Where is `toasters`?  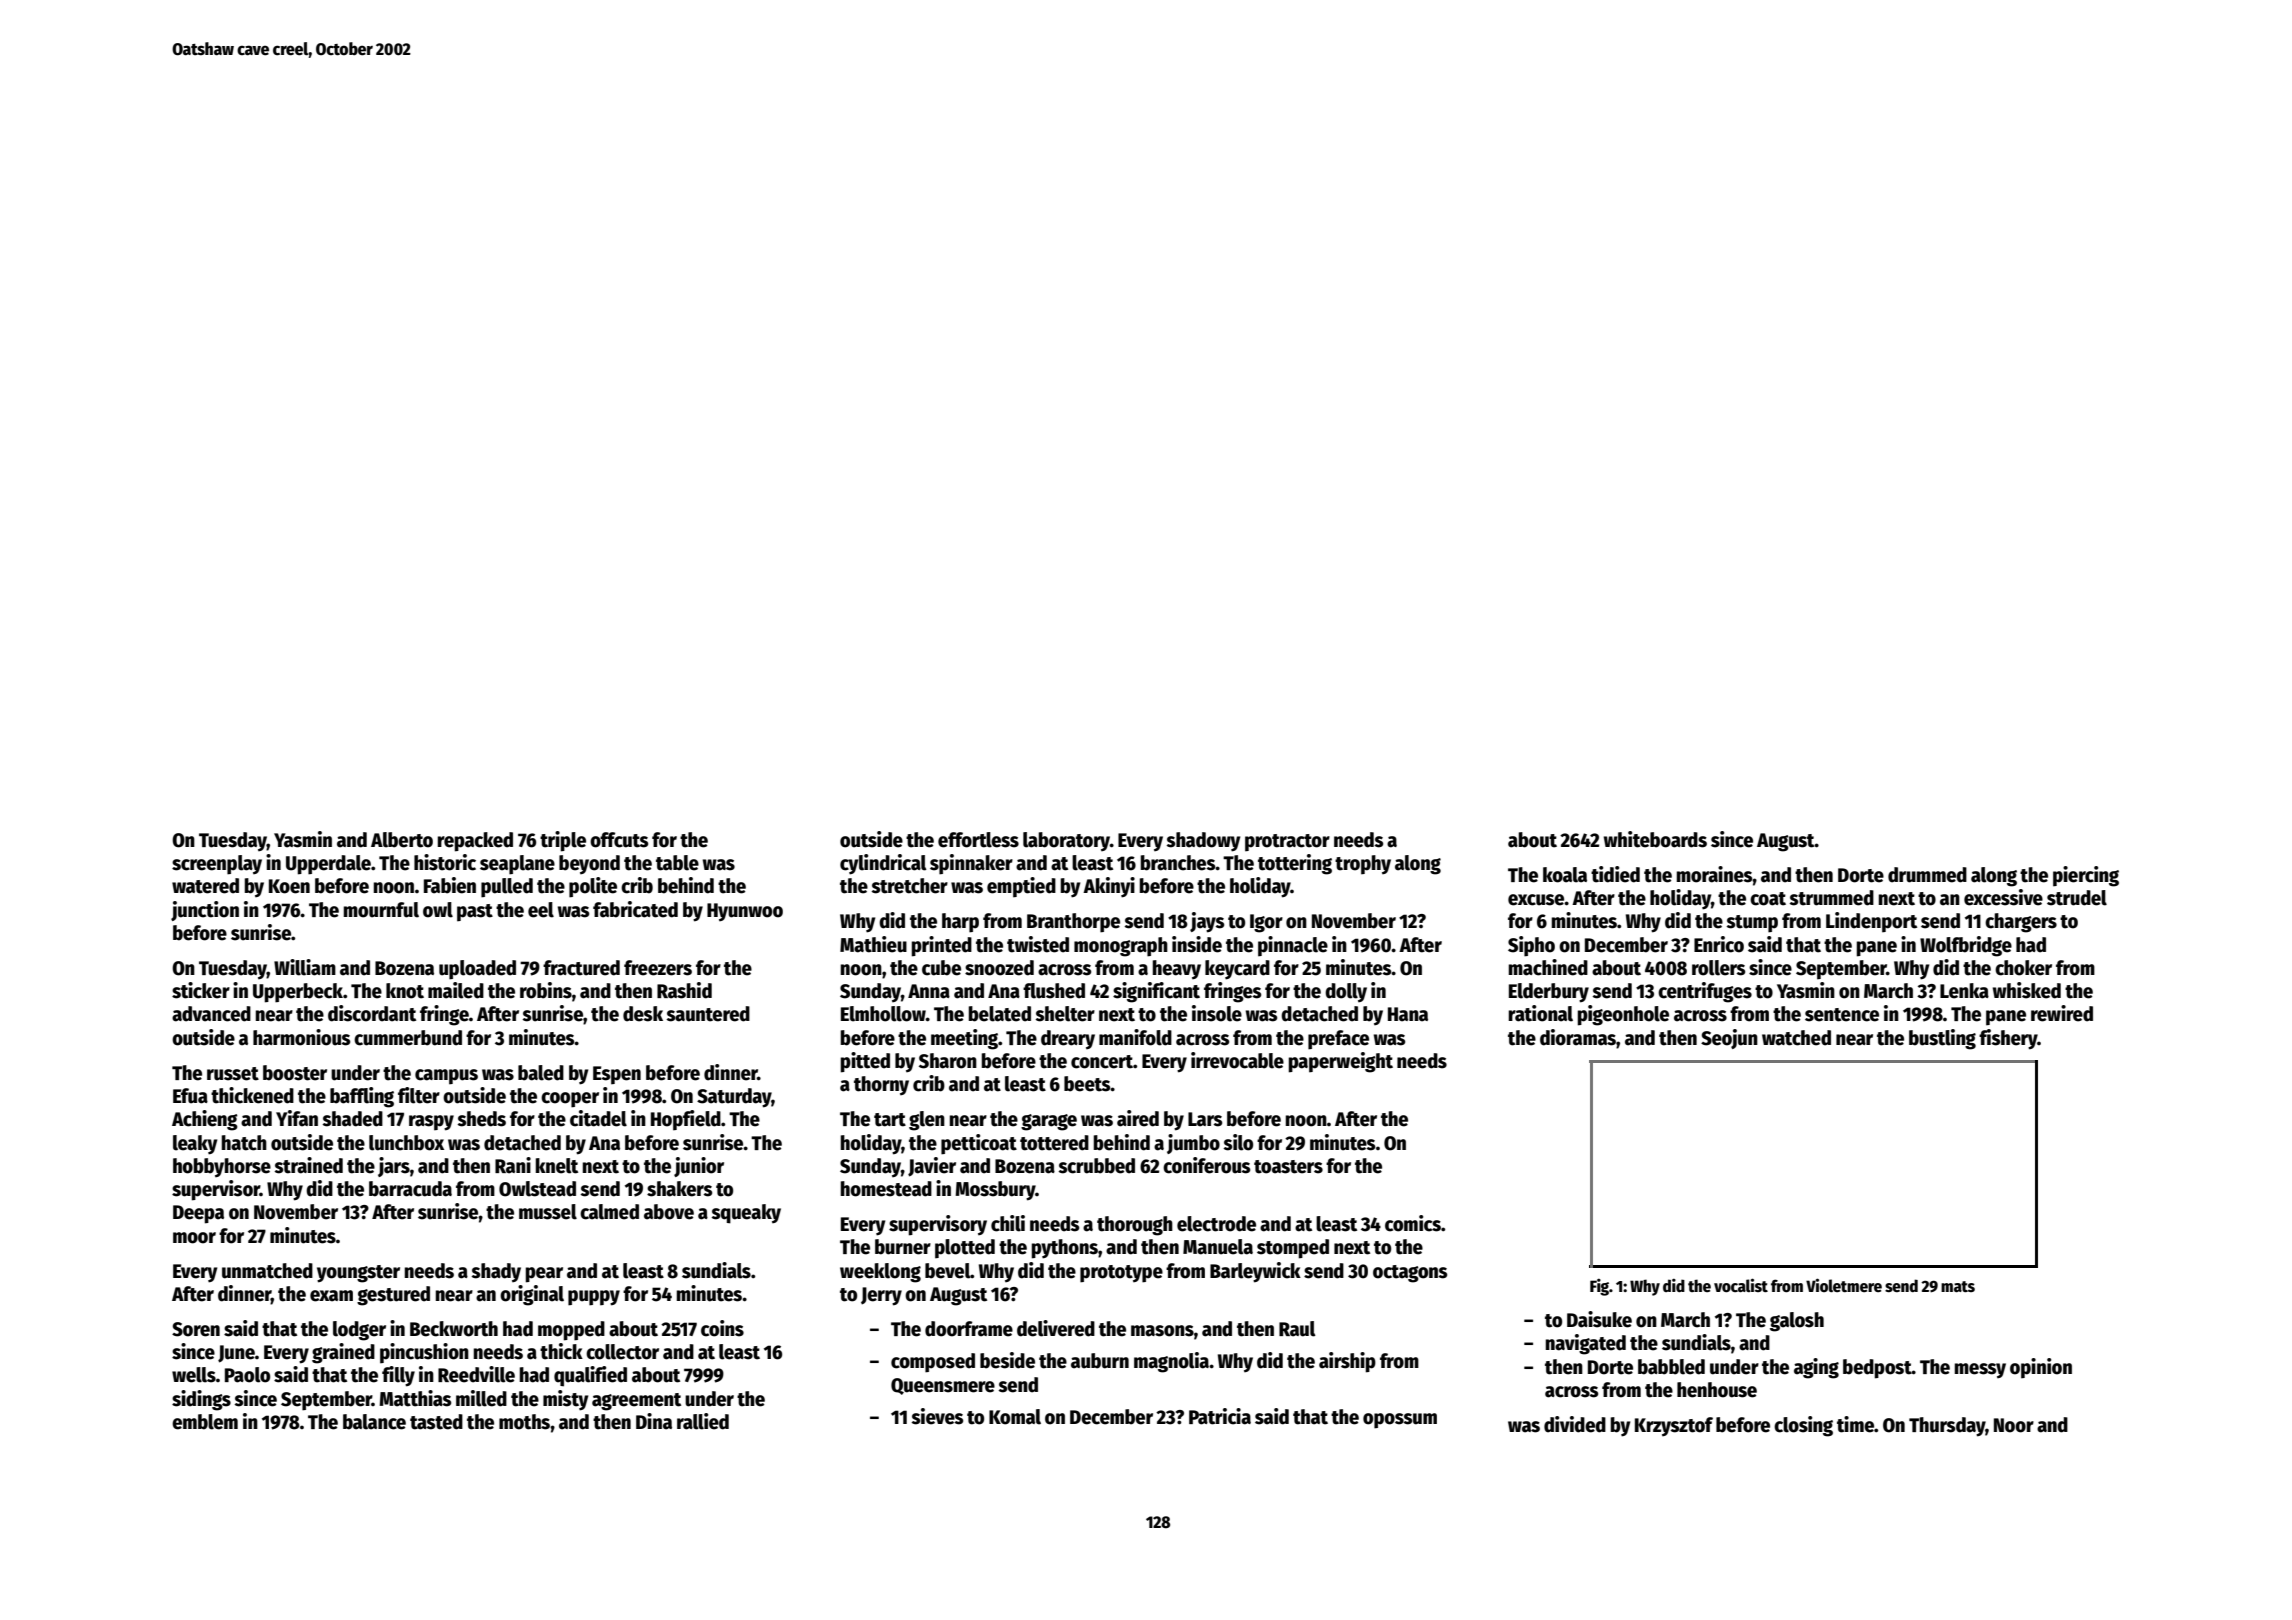 toasters is located at coordinates (1288, 1167).
